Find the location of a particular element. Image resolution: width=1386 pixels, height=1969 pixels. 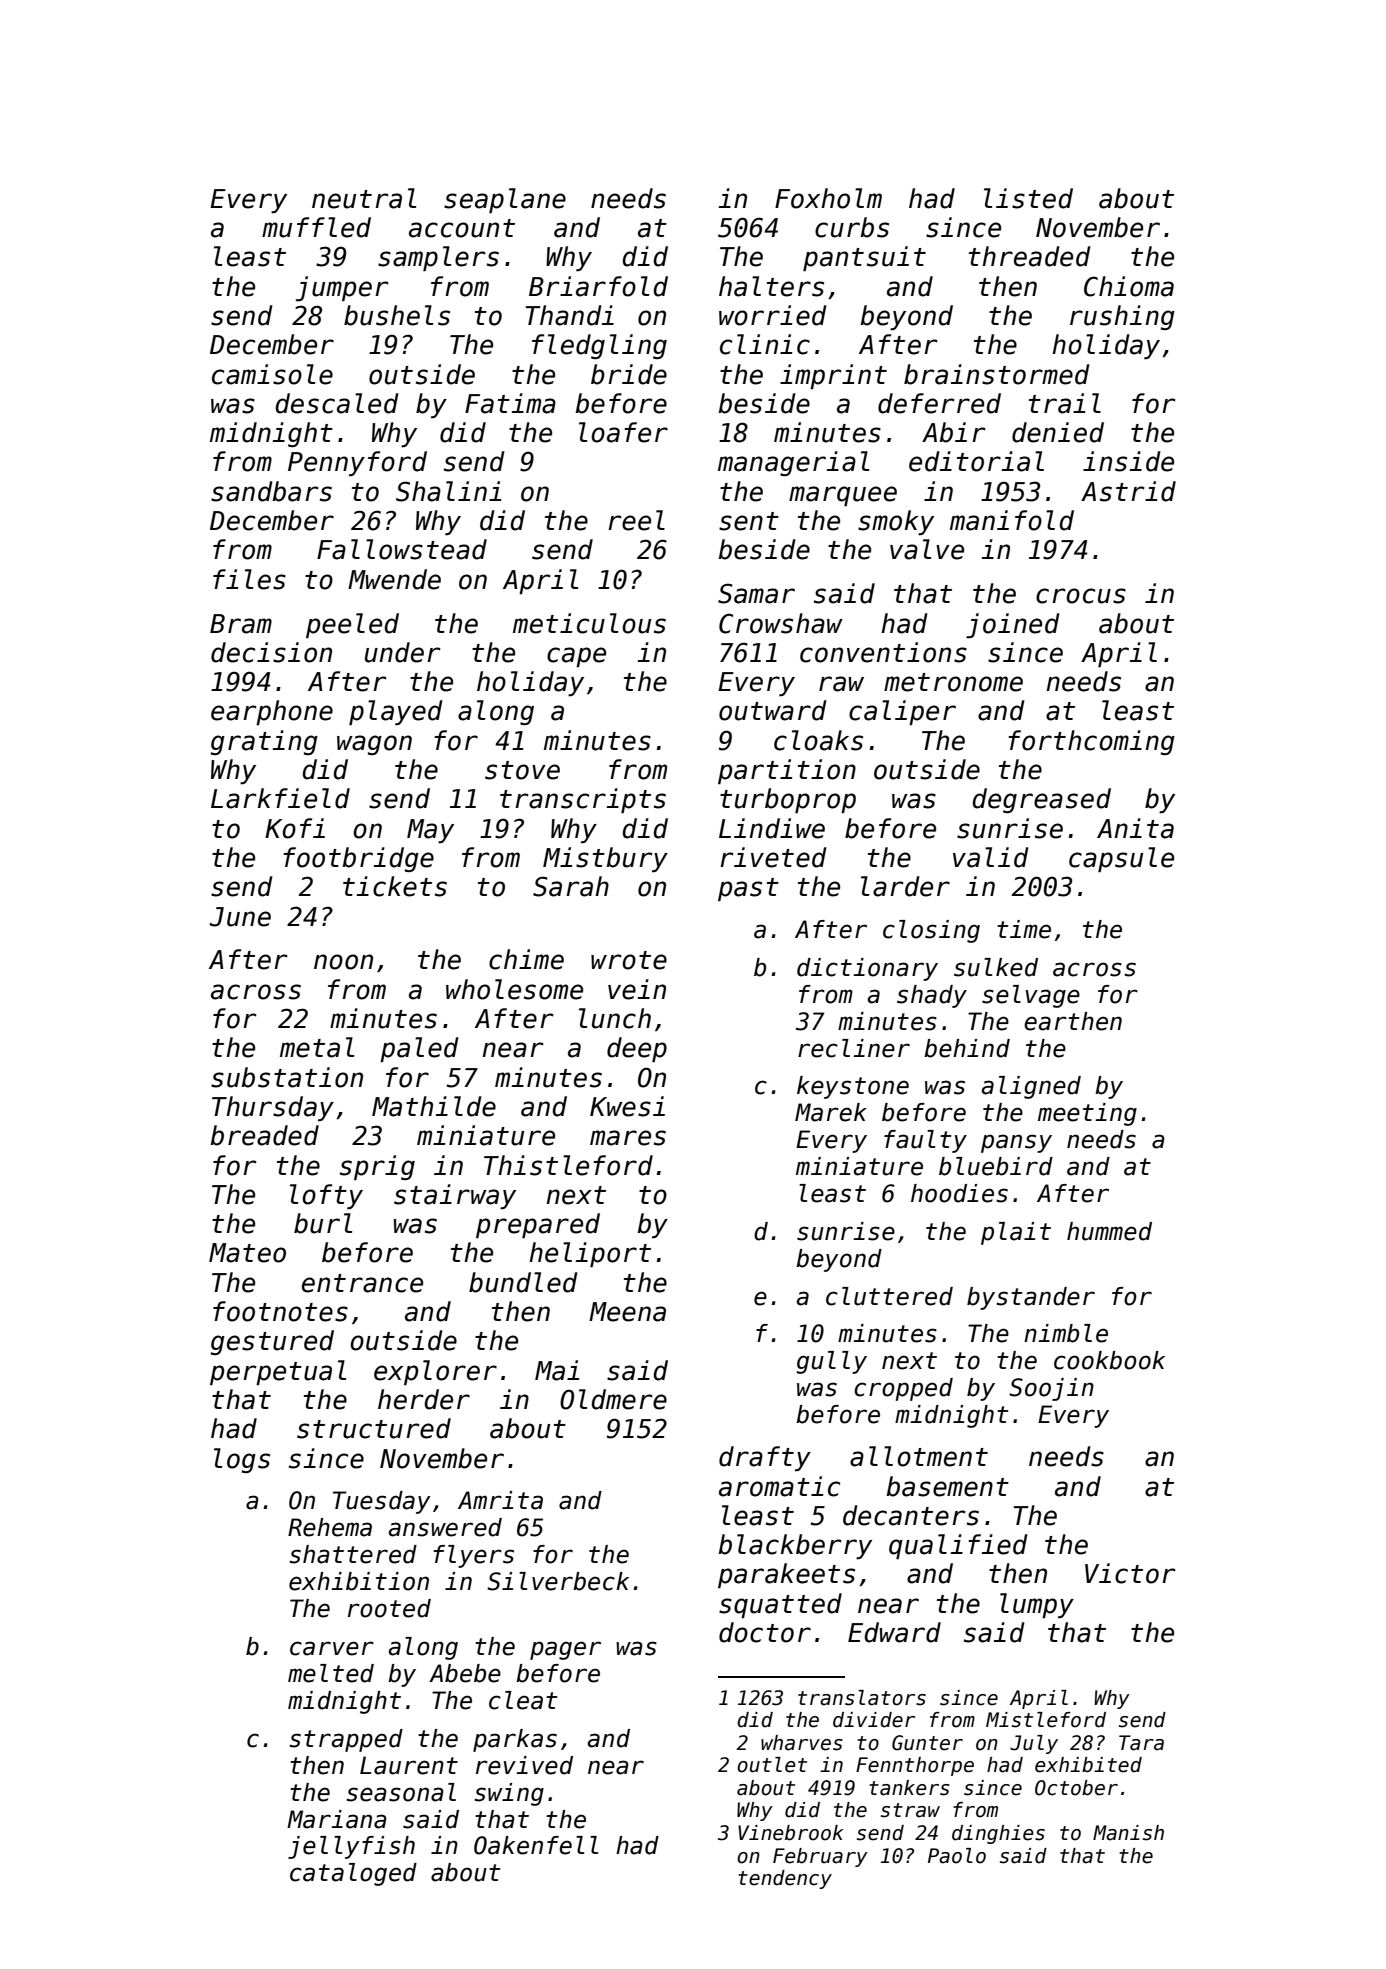

files is located at coordinates (249, 579).
